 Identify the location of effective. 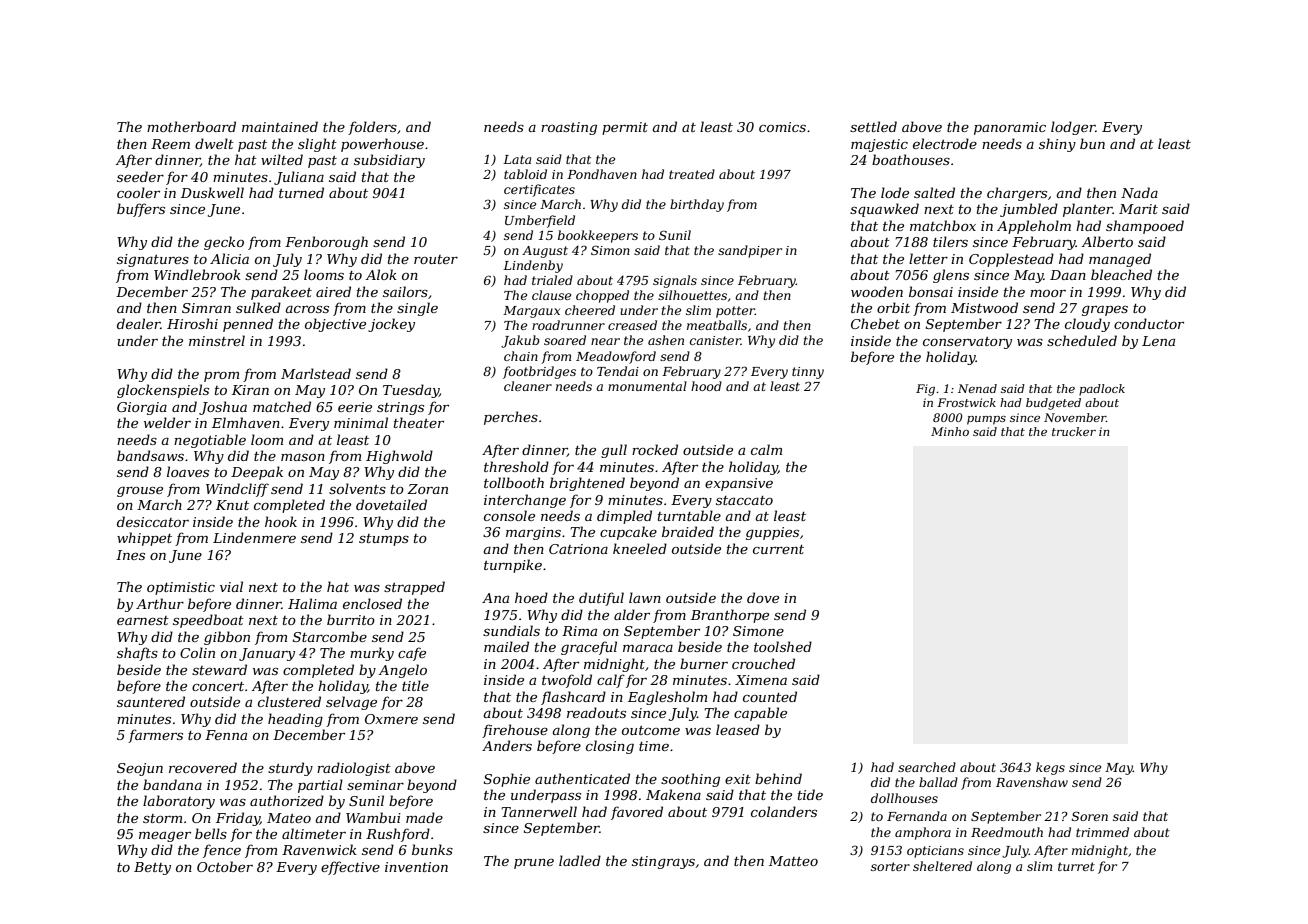
(350, 868).
